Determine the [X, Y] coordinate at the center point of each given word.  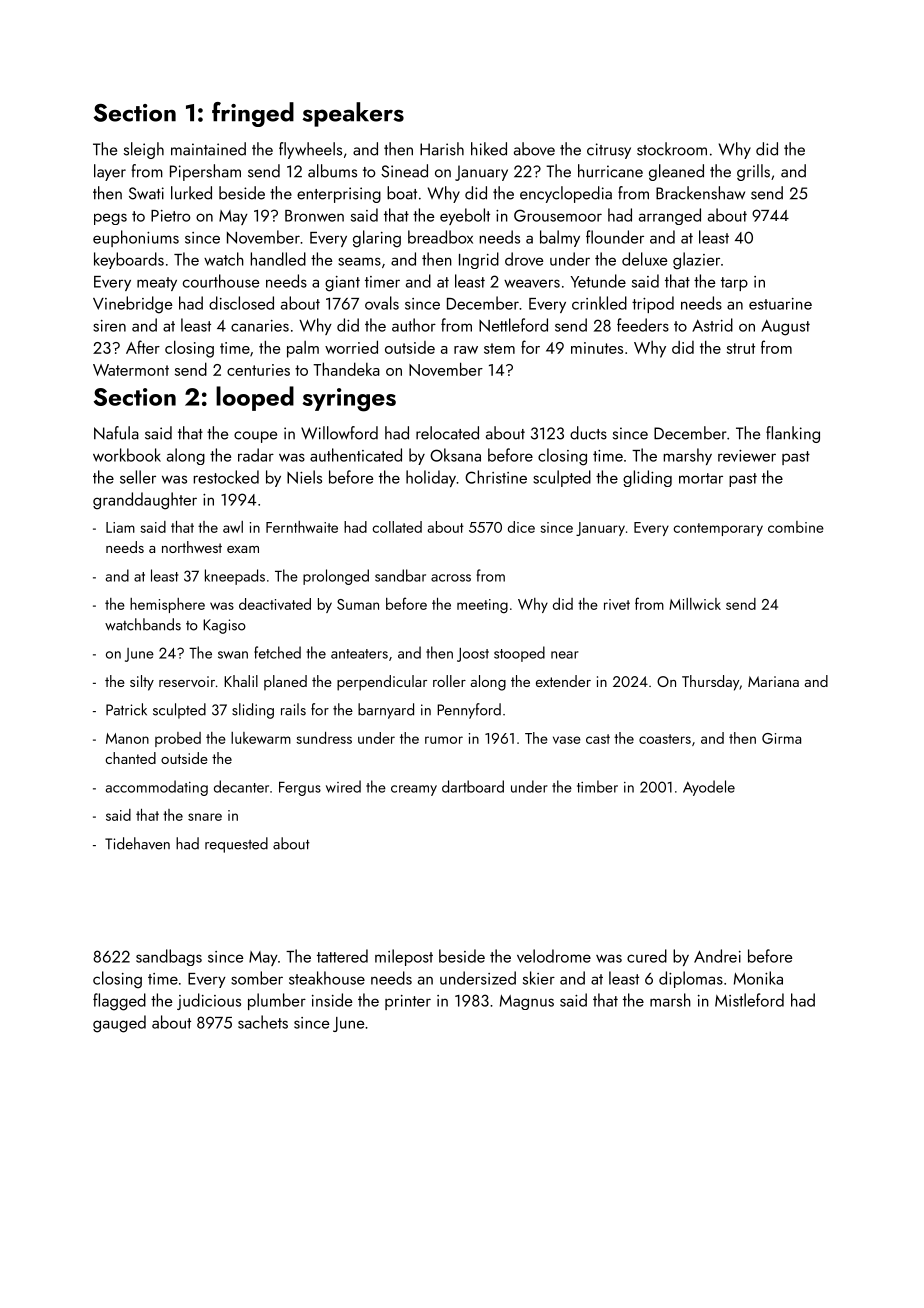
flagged [119, 1002]
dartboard [473, 786]
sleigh [144, 150]
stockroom [672, 149]
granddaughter [145, 501]
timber [597, 786]
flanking [793, 434]
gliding [647, 478]
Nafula [116, 433]
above [534, 149]
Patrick [126, 709]
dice [521, 527]
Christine [496, 477]
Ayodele [709, 788]
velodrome [554, 956]
